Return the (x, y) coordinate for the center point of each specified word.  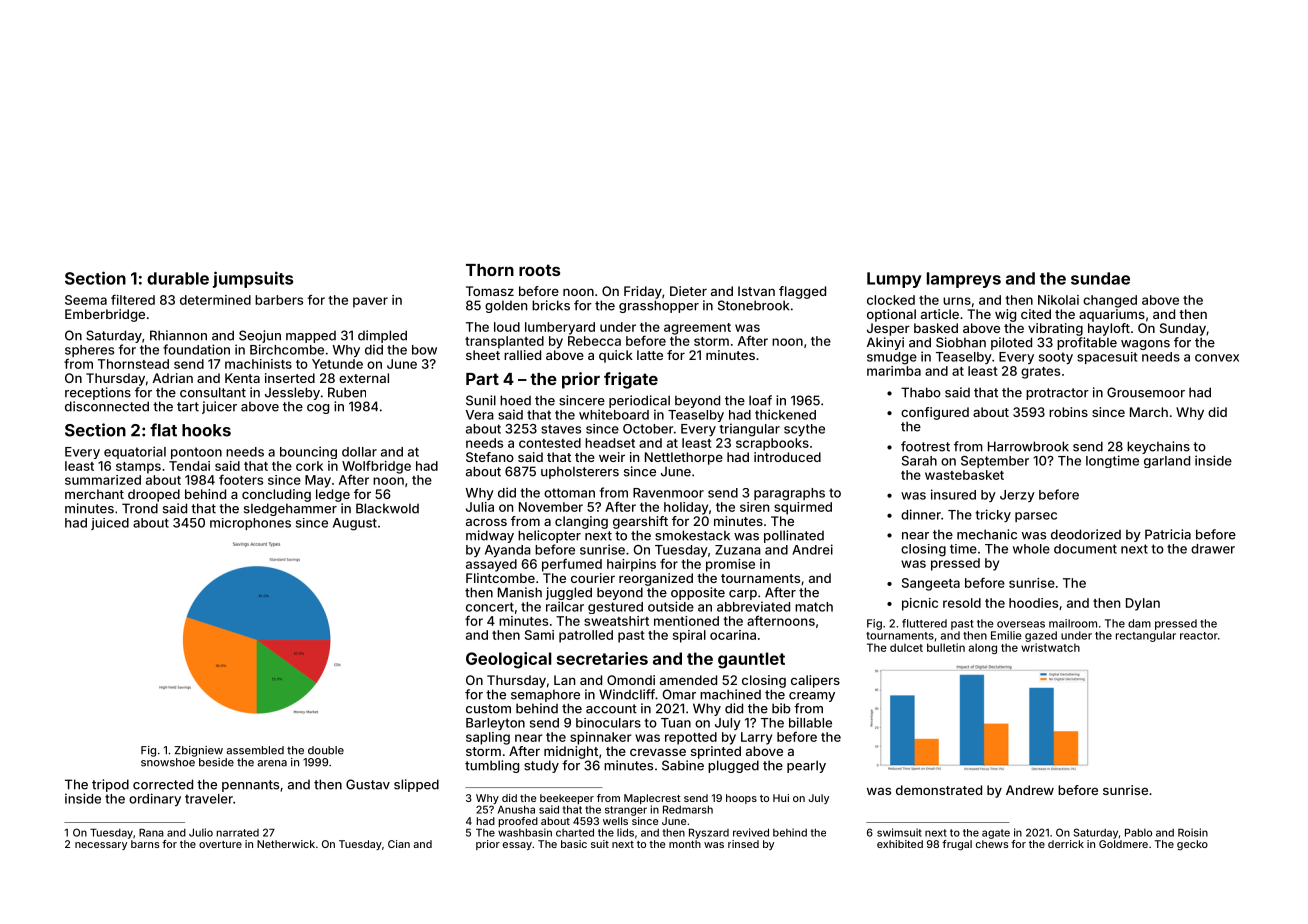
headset (610, 443)
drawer (1213, 549)
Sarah (919, 461)
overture (220, 844)
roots (539, 270)
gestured (615, 608)
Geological (509, 660)
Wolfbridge (376, 467)
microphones (250, 524)
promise (730, 565)
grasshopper (659, 306)
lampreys (964, 280)
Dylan (1143, 604)
